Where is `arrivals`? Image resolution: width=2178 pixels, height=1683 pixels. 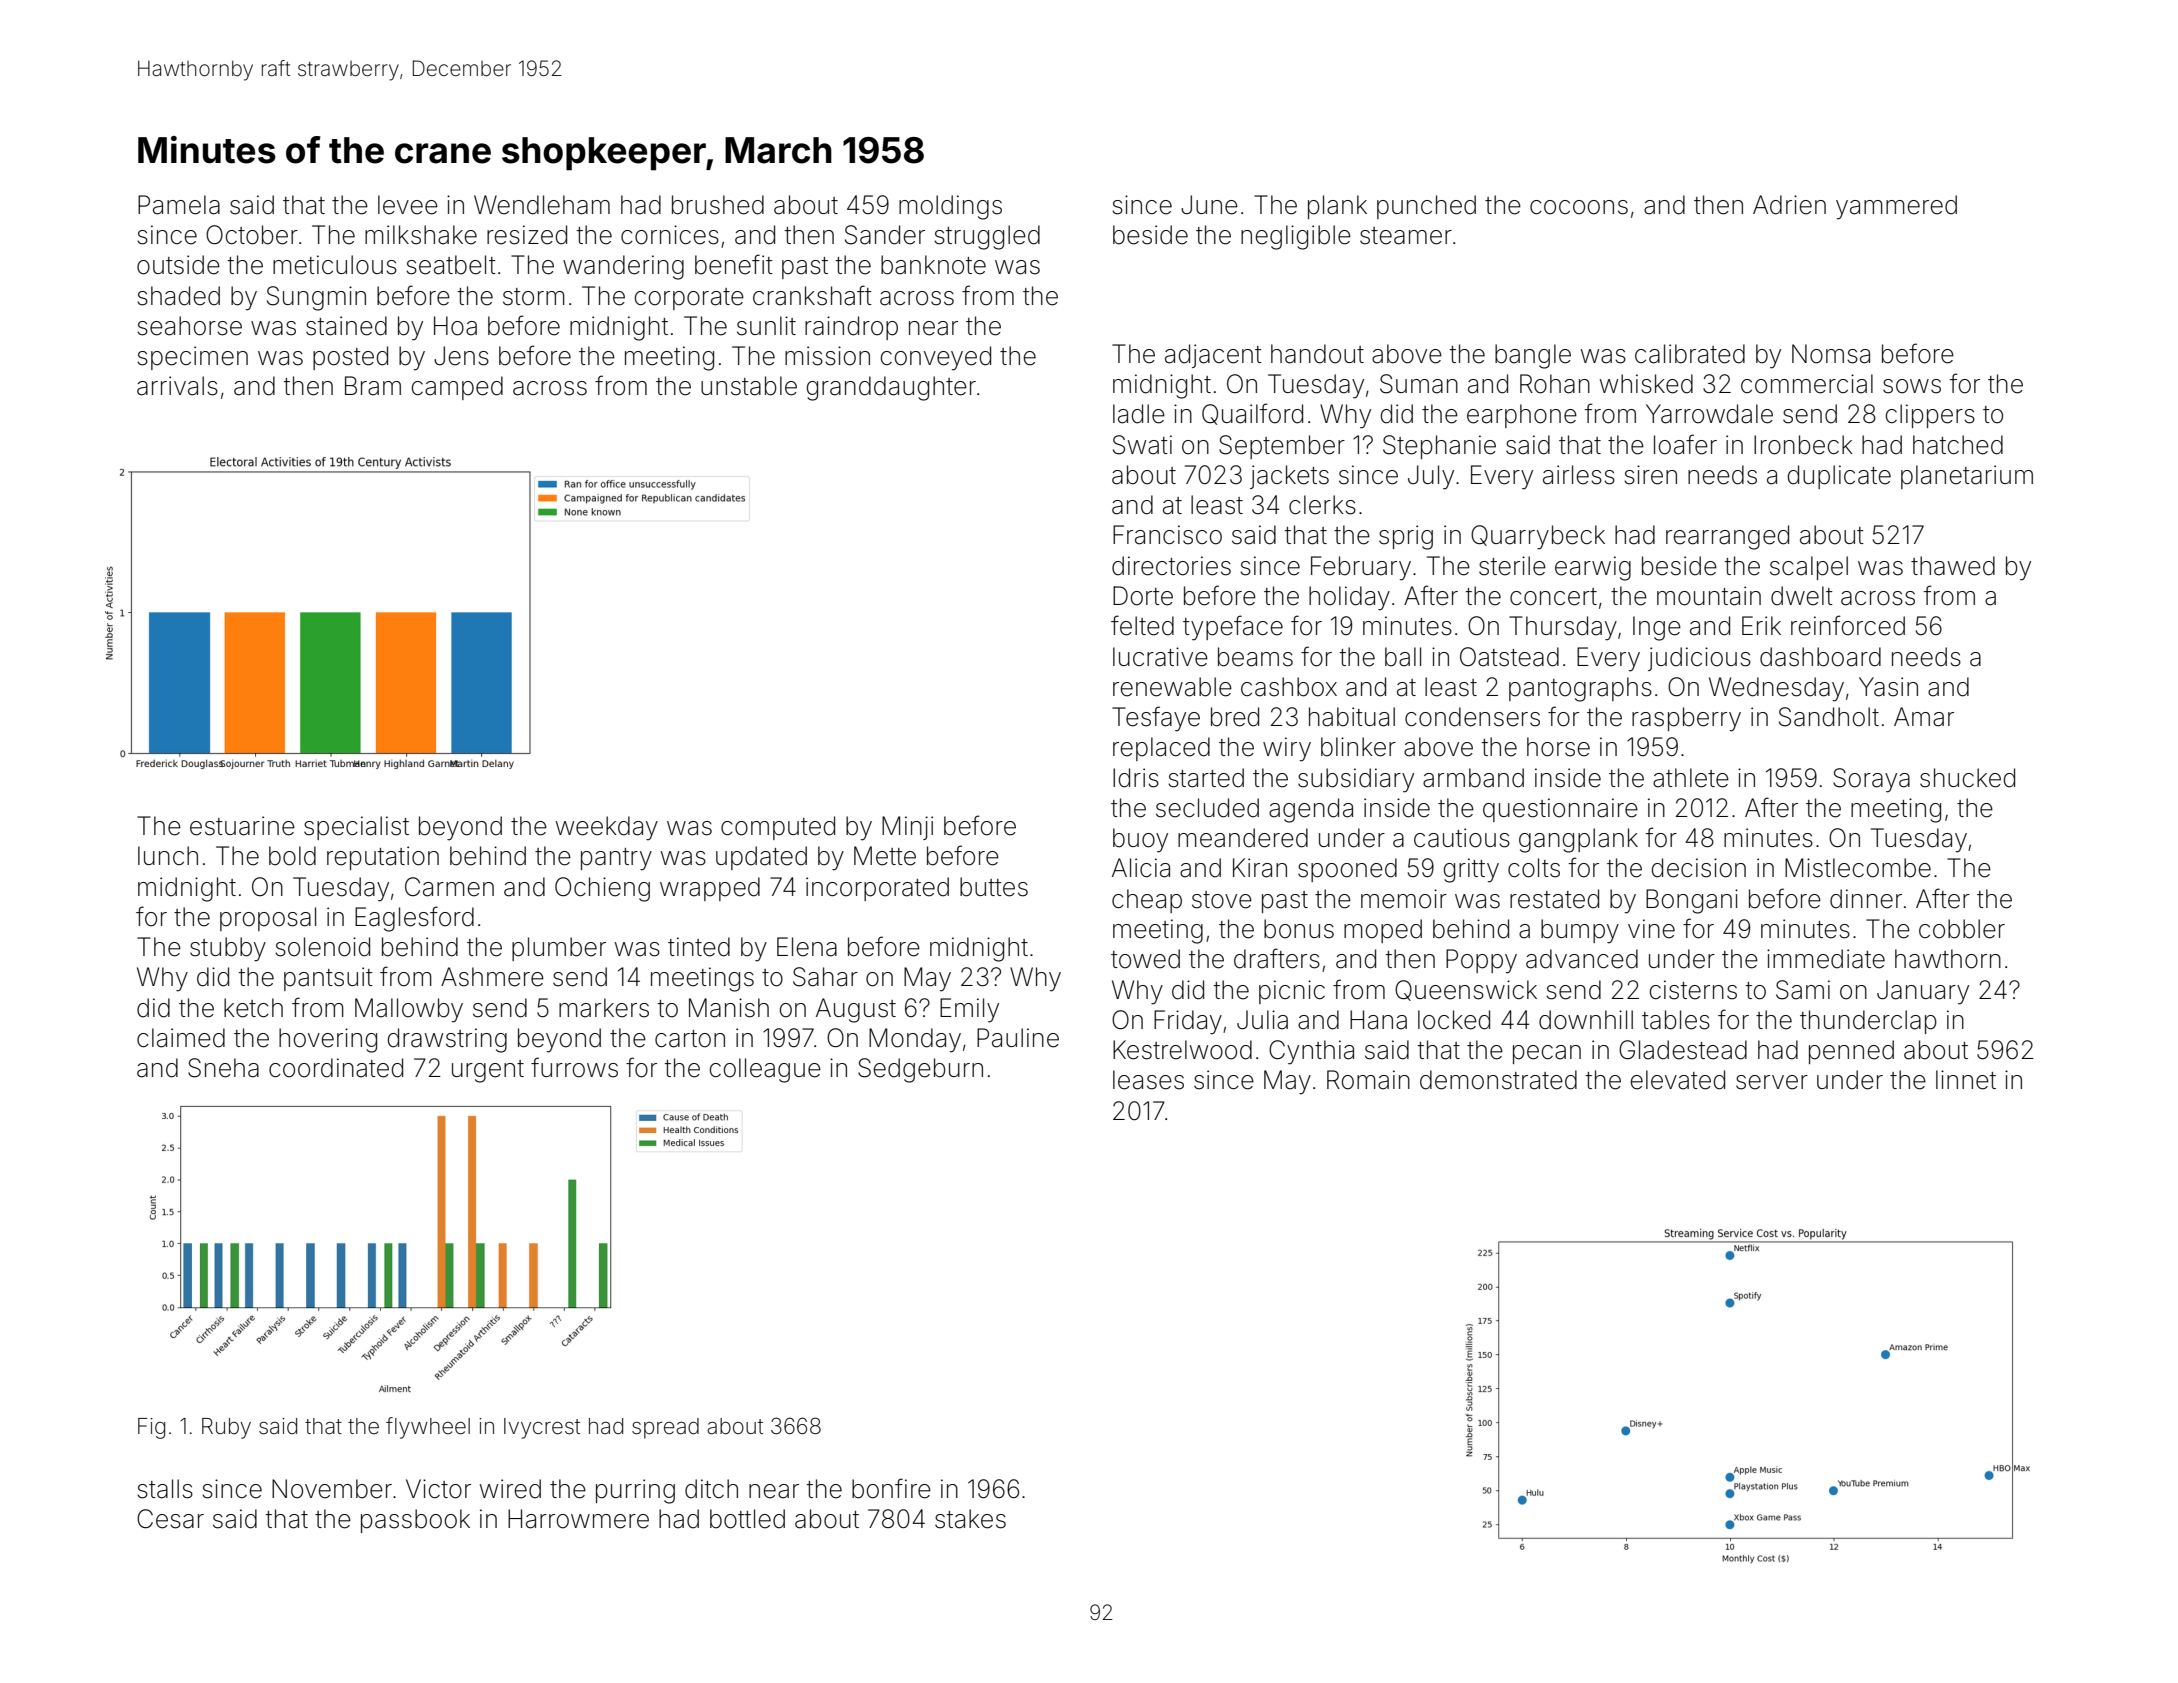 arrivals is located at coordinates (177, 386).
